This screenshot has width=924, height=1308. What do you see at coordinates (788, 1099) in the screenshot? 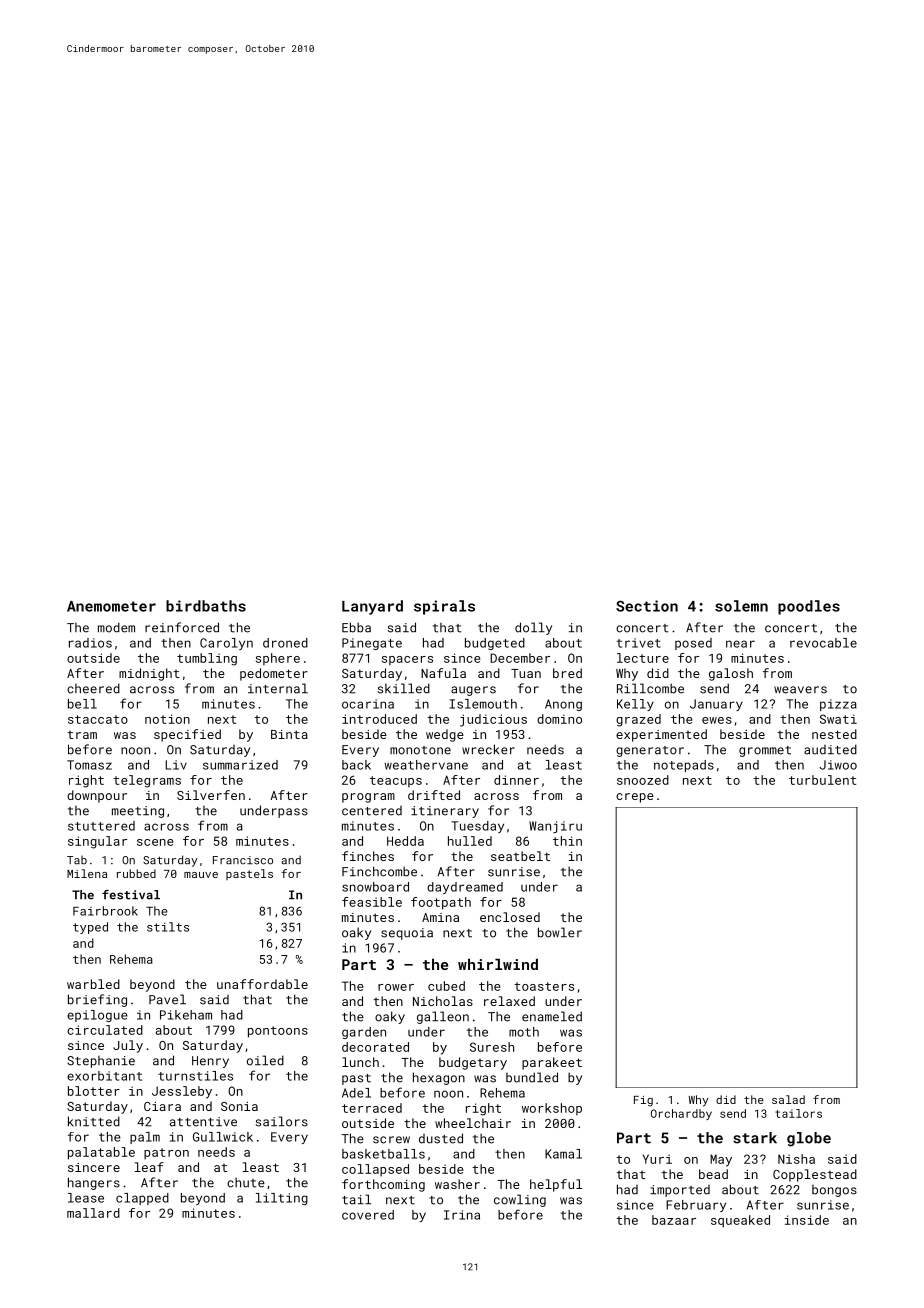
I see `salad` at bounding box center [788, 1099].
